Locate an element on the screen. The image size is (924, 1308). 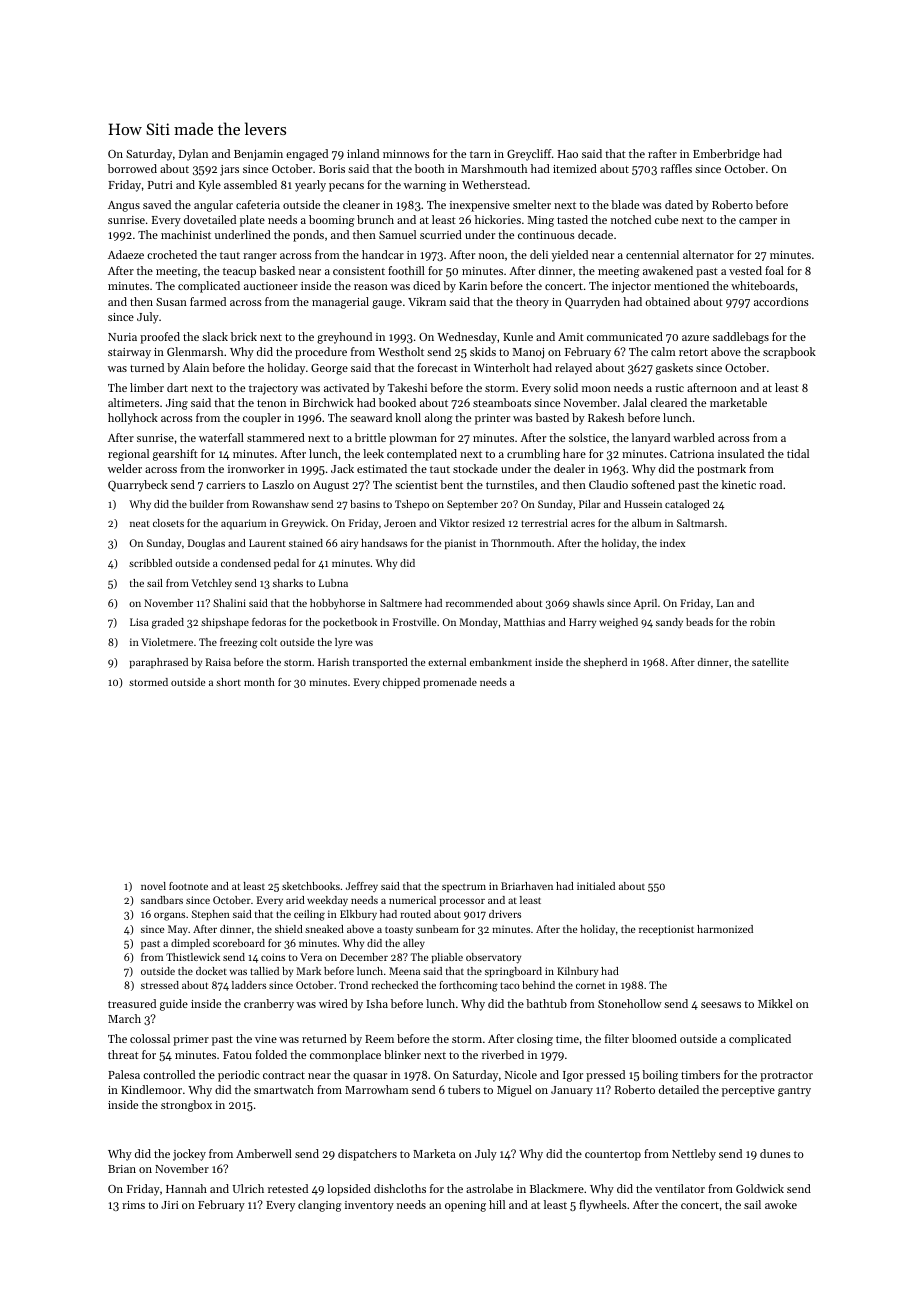
opening is located at coordinates (465, 1206).
